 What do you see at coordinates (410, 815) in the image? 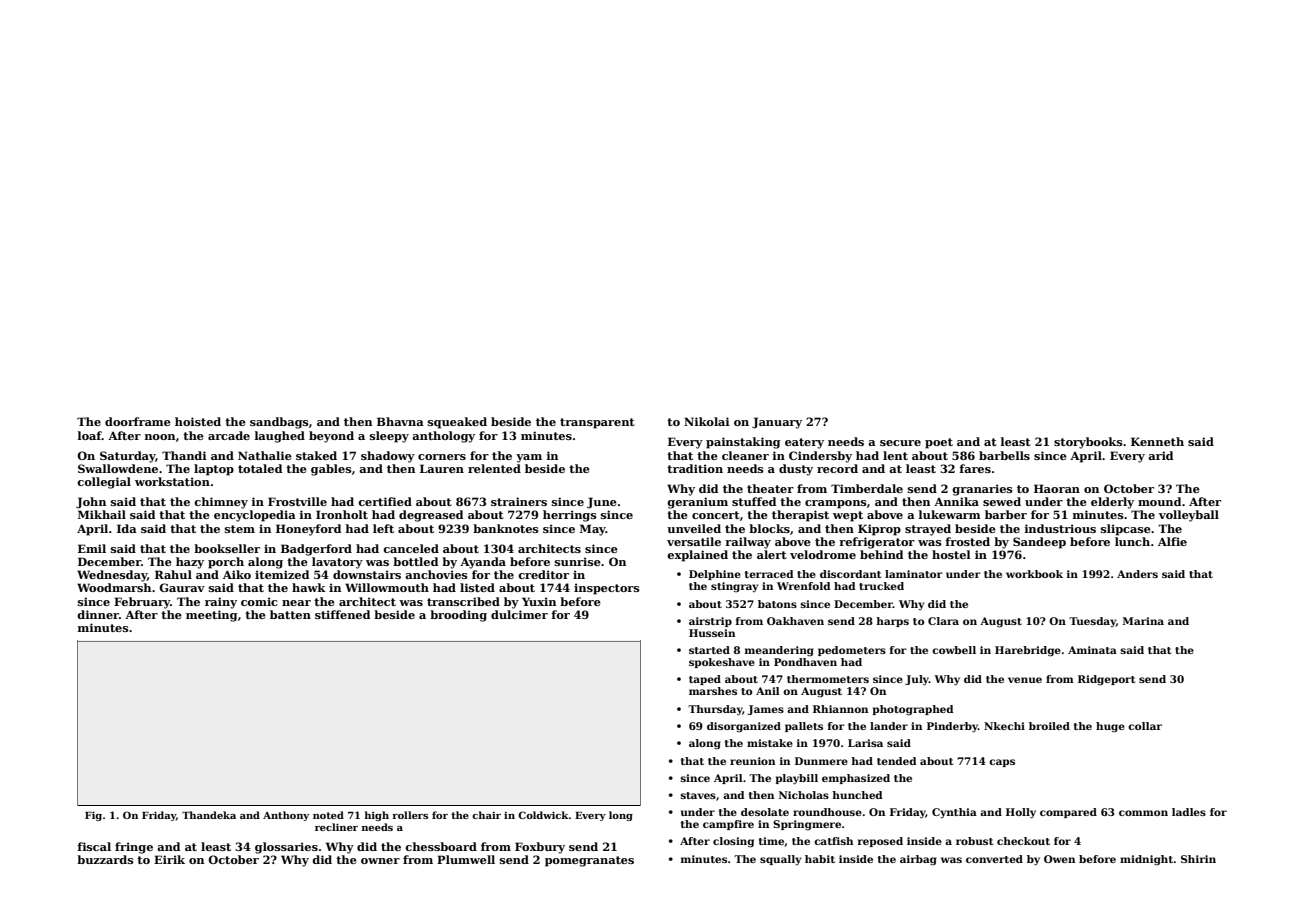
I see `rollers` at bounding box center [410, 815].
